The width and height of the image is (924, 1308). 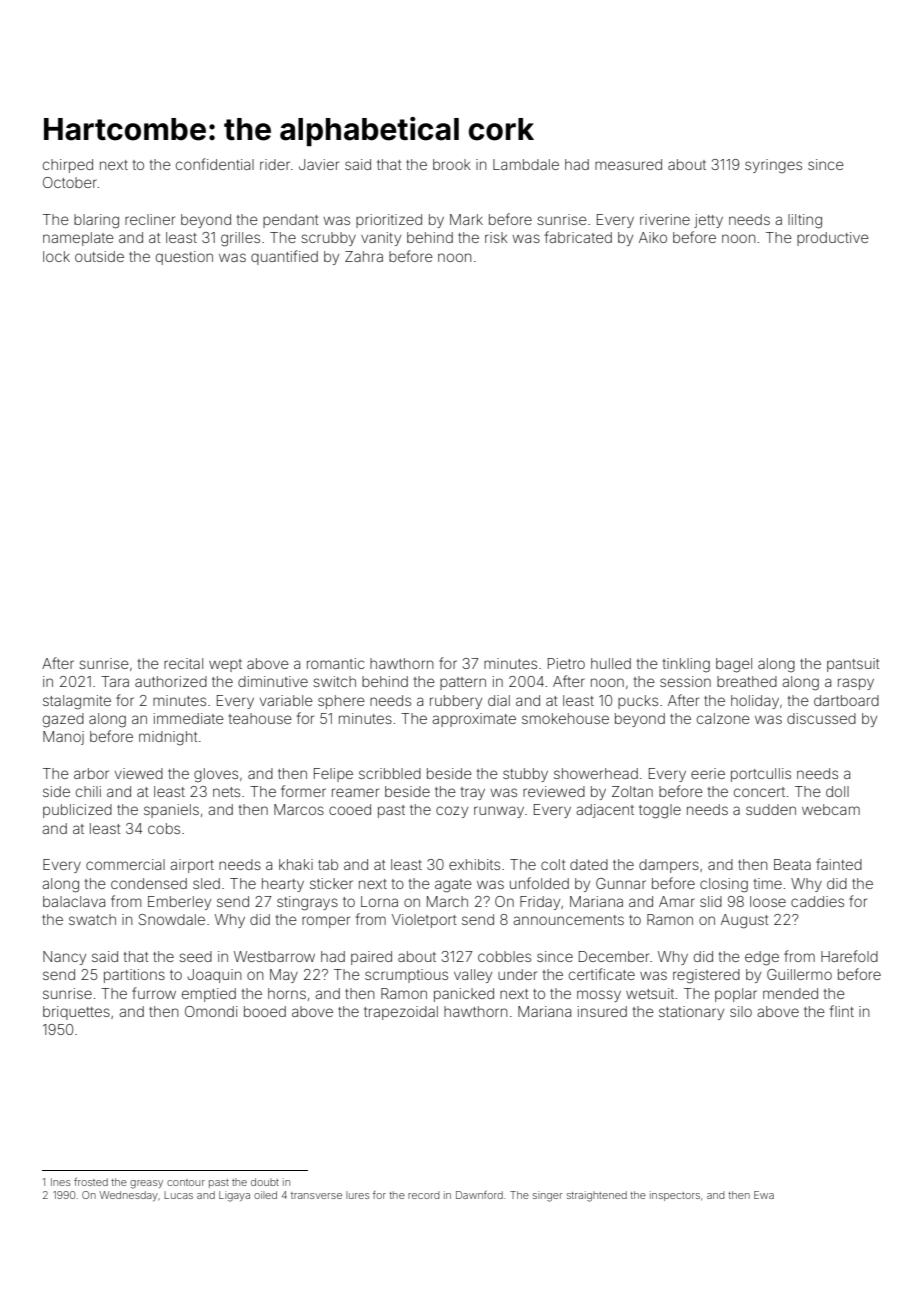 I want to click on webcam, so click(x=831, y=809).
